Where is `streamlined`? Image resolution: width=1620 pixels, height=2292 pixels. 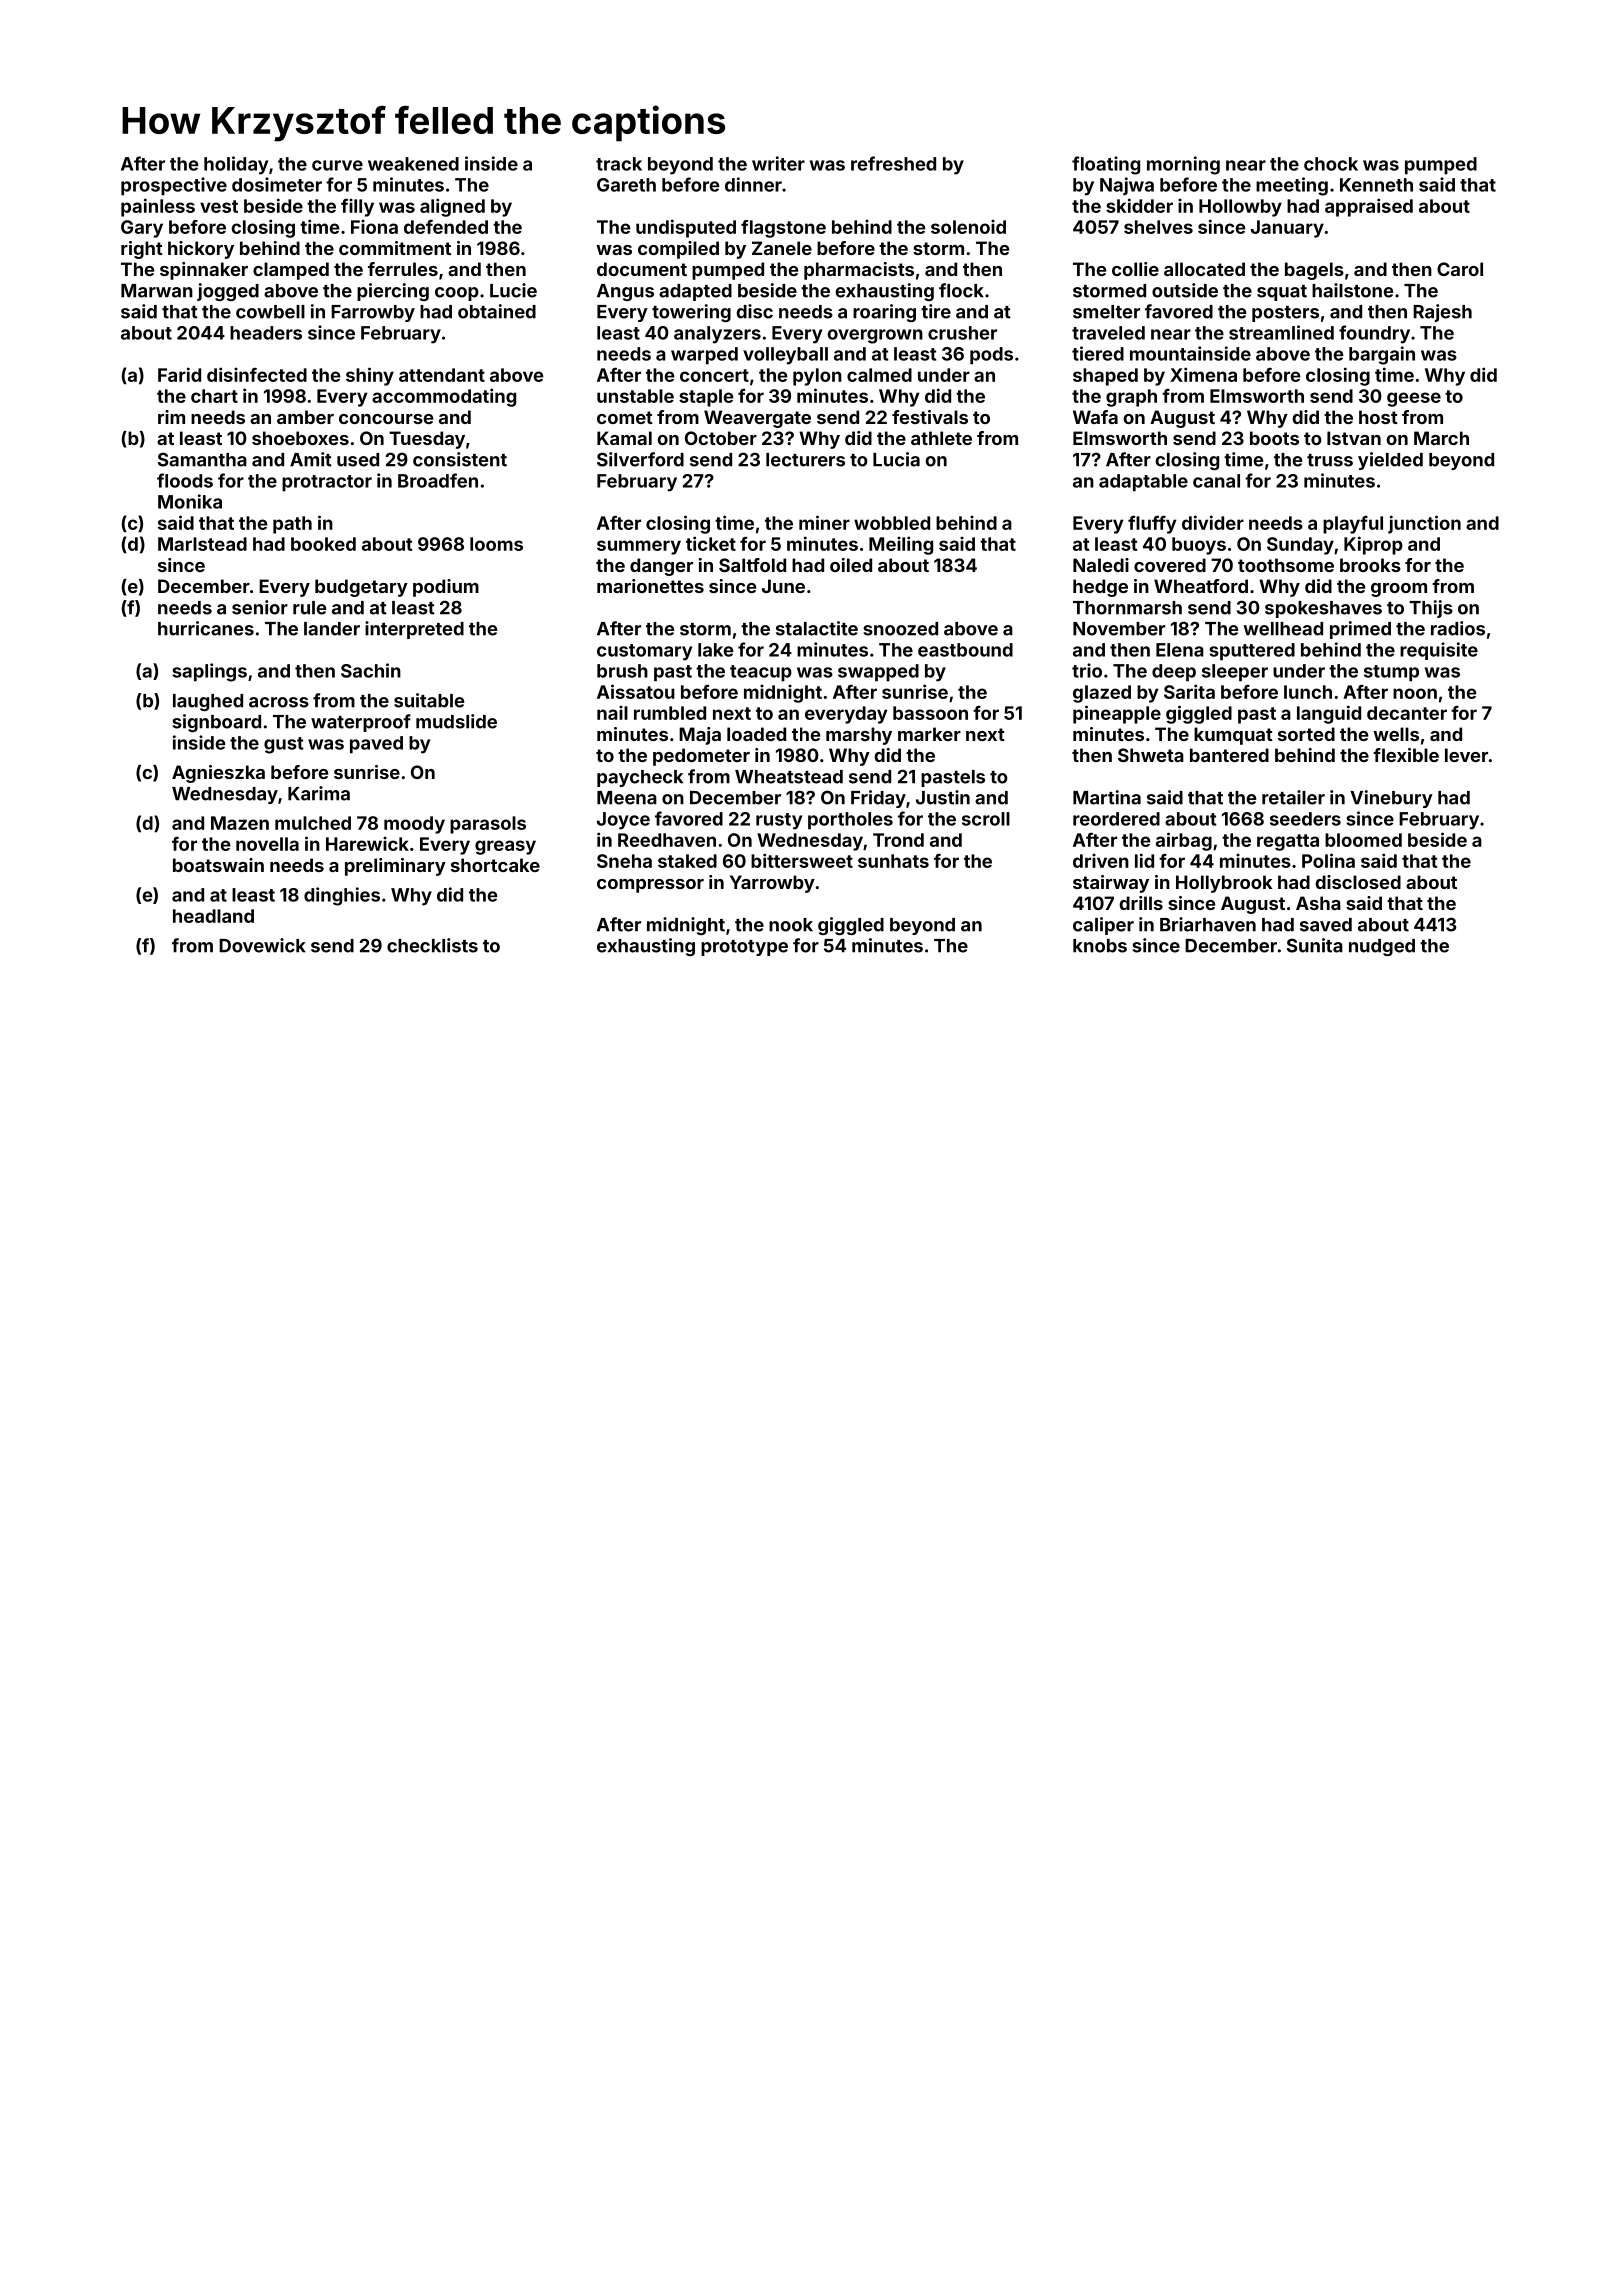
streamlined is located at coordinates (1281, 332).
